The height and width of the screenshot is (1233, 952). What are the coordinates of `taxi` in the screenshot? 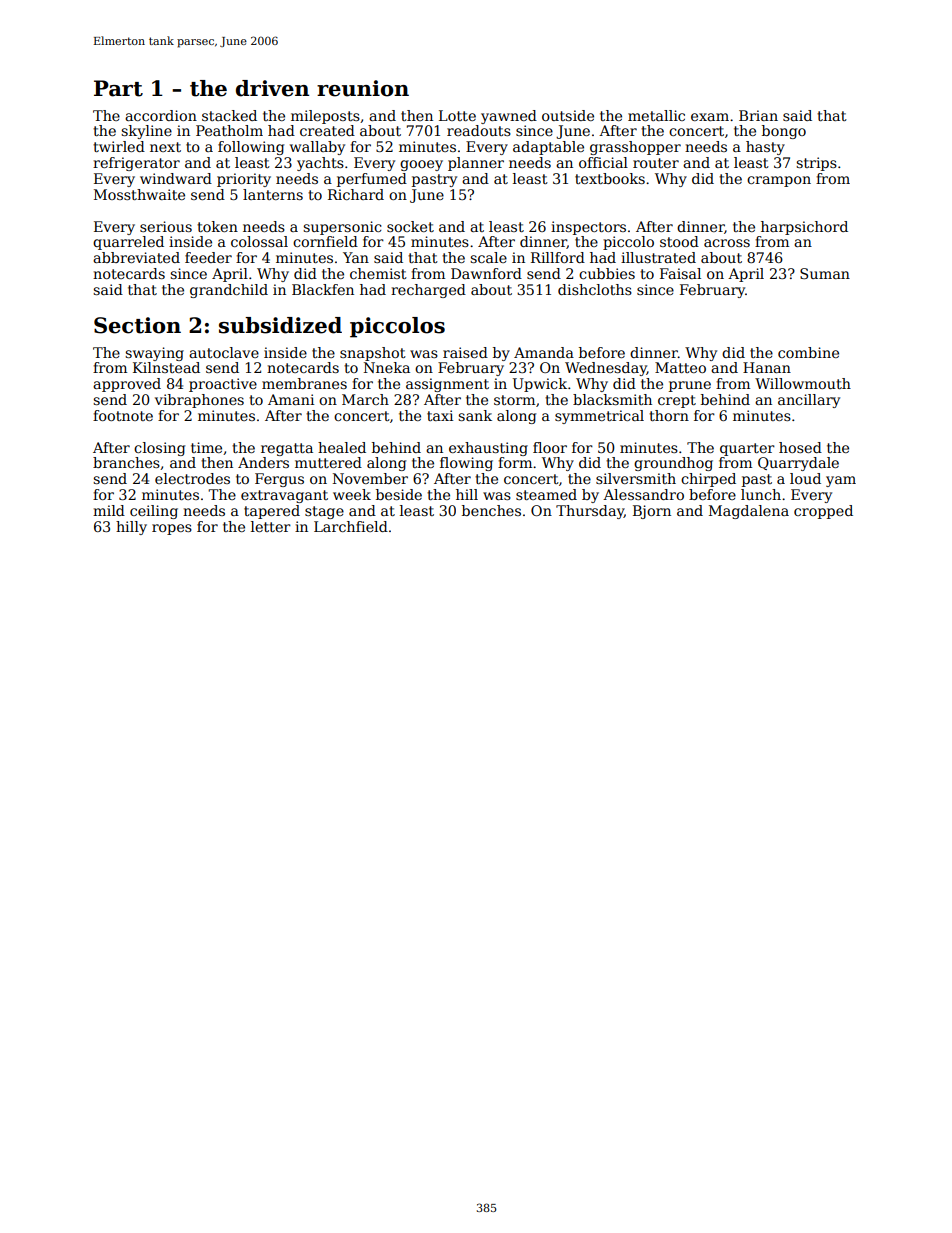 It's located at (440, 415).
